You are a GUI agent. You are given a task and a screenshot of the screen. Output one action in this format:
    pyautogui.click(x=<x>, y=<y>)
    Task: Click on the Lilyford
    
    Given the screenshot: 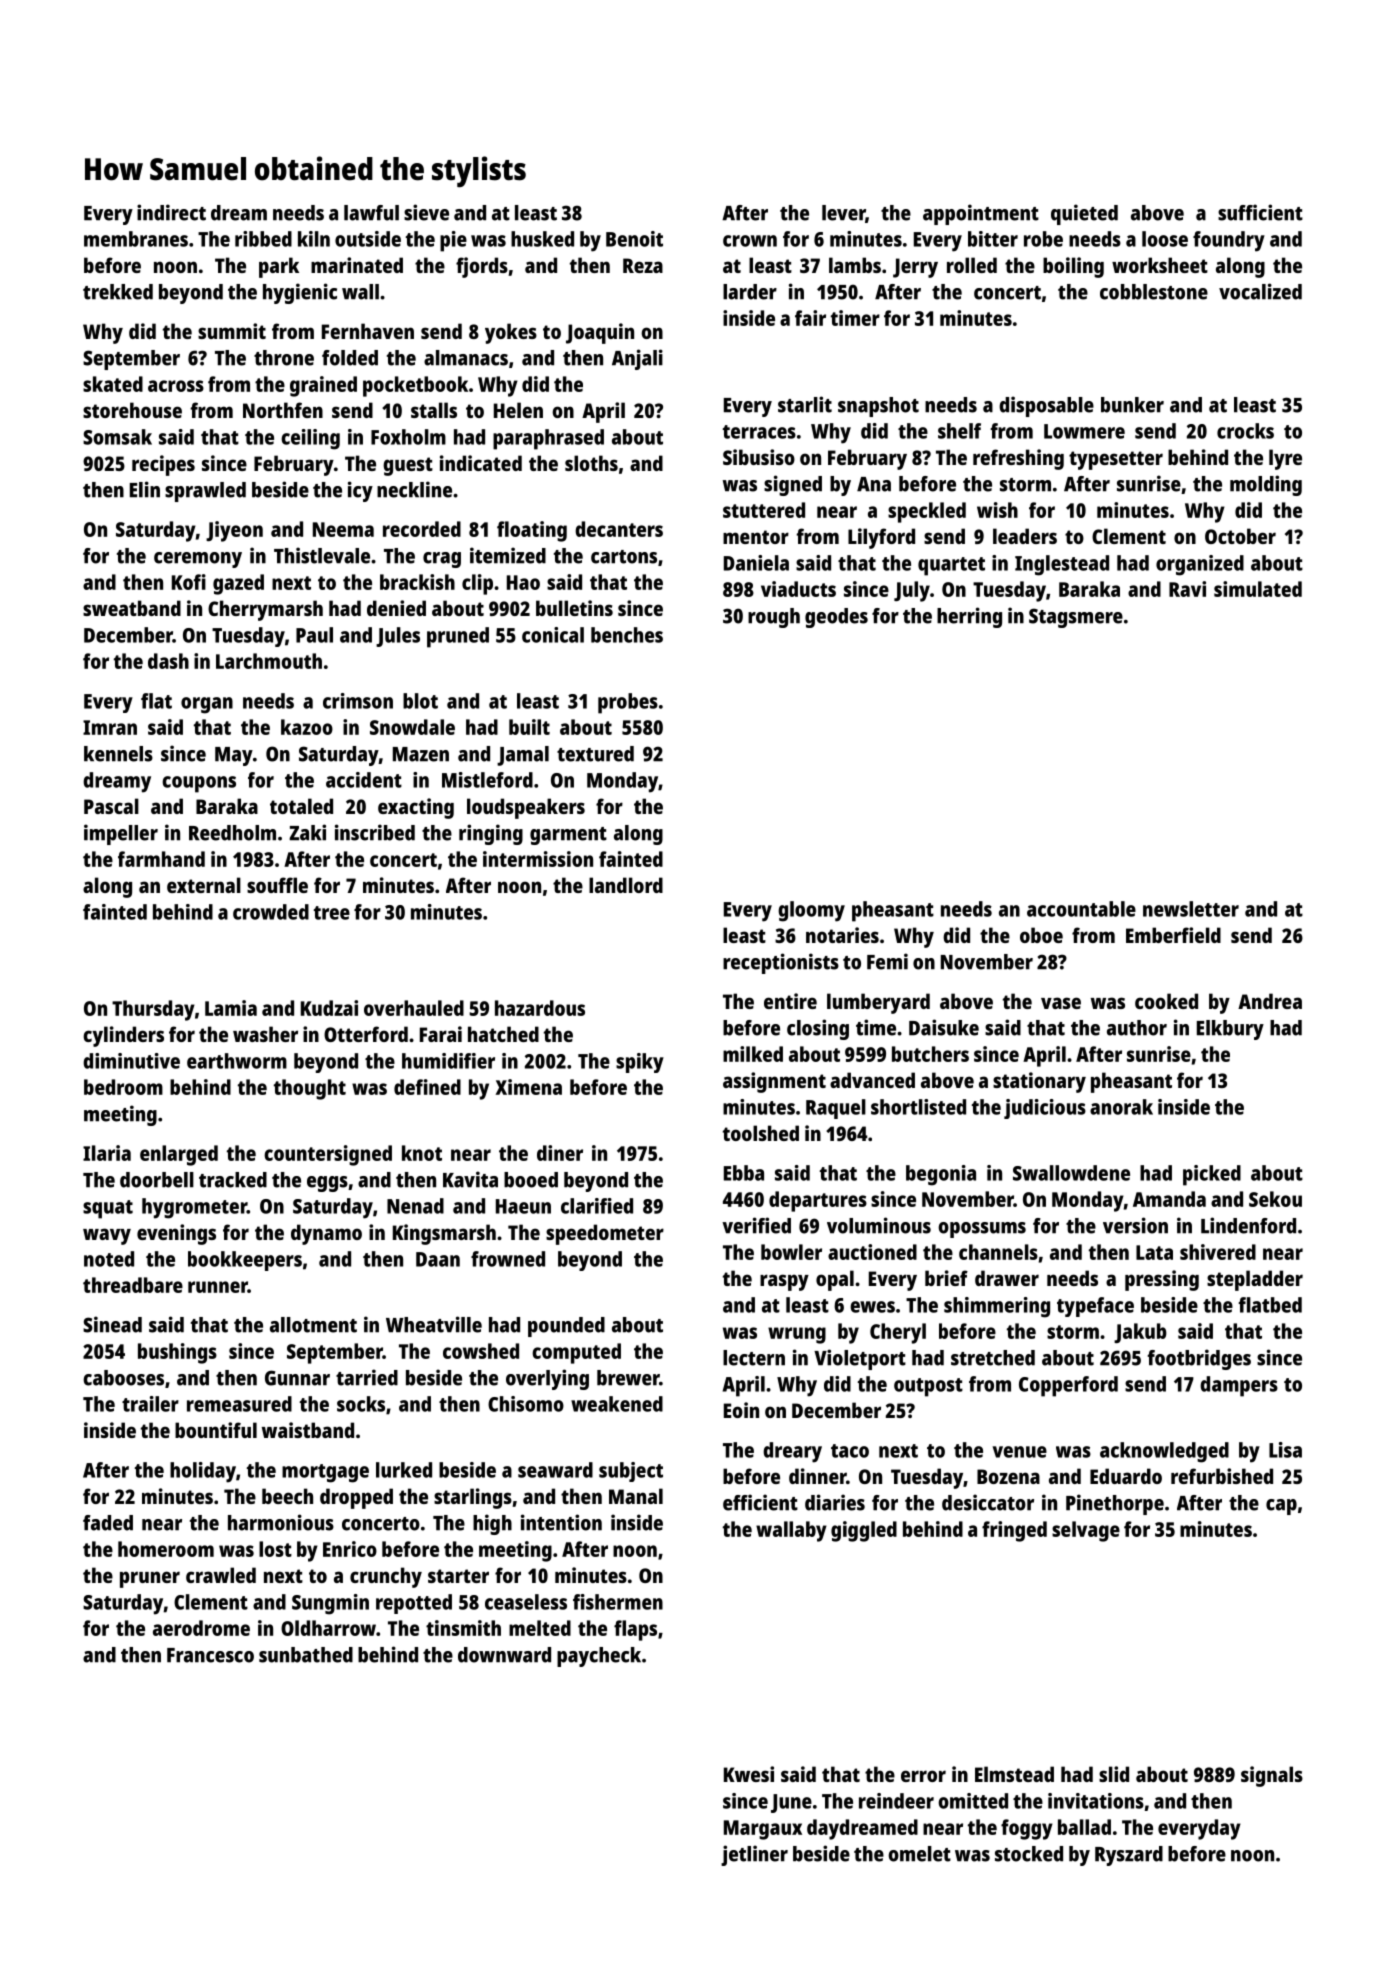 What is the action you would take?
    pyautogui.click(x=881, y=538)
